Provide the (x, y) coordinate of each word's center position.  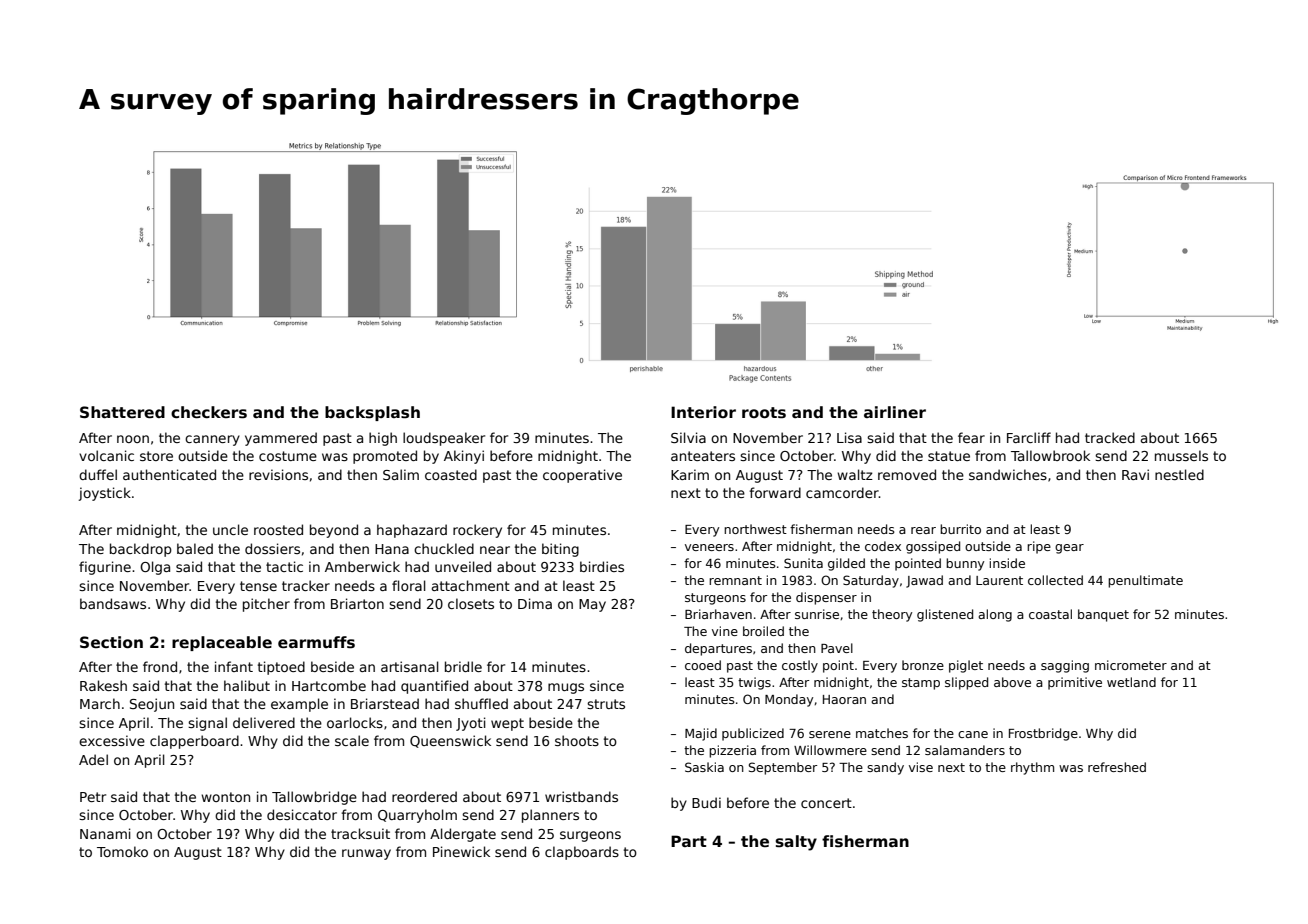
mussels (1181, 455)
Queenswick (450, 741)
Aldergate (463, 835)
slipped (966, 683)
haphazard (412, 531)
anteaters (703, 456)
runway (366, 854)
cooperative (582, 476)
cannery (212, 440)
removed (907, 474)
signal (207, 724)
